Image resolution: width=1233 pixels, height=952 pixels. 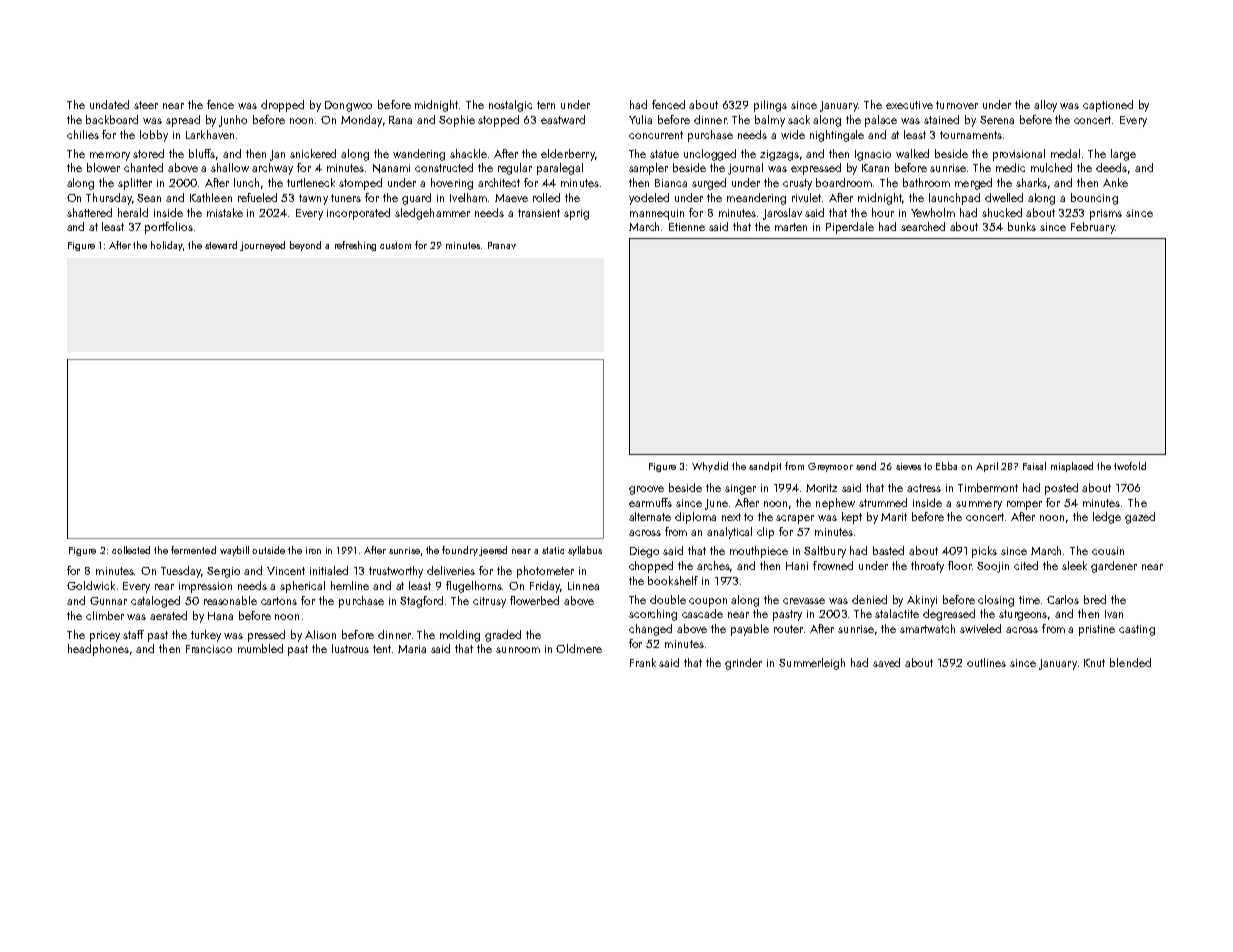 What do you see at coordinates (1130, 466) in the screenshot?
I see `twofold` at bounding box center [1130, 466].
